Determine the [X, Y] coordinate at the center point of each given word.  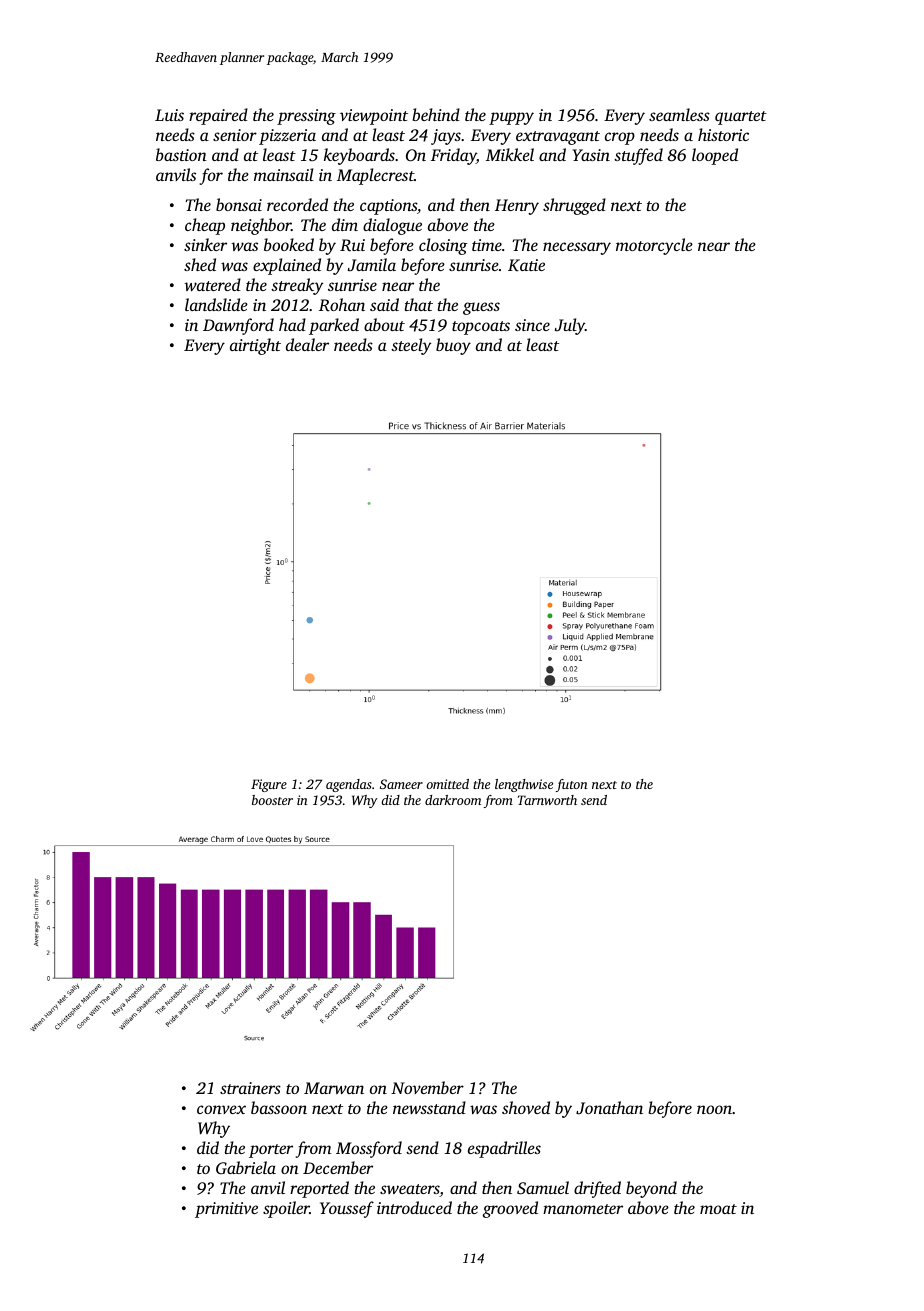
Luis [169, 115]
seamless [679, 114]
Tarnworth [547, 800]
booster [272, 800]
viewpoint [374, 117]
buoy [453, 346]
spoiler [286, 1209]
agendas [349, 785]
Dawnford [238, 326]
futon [572, 785]
